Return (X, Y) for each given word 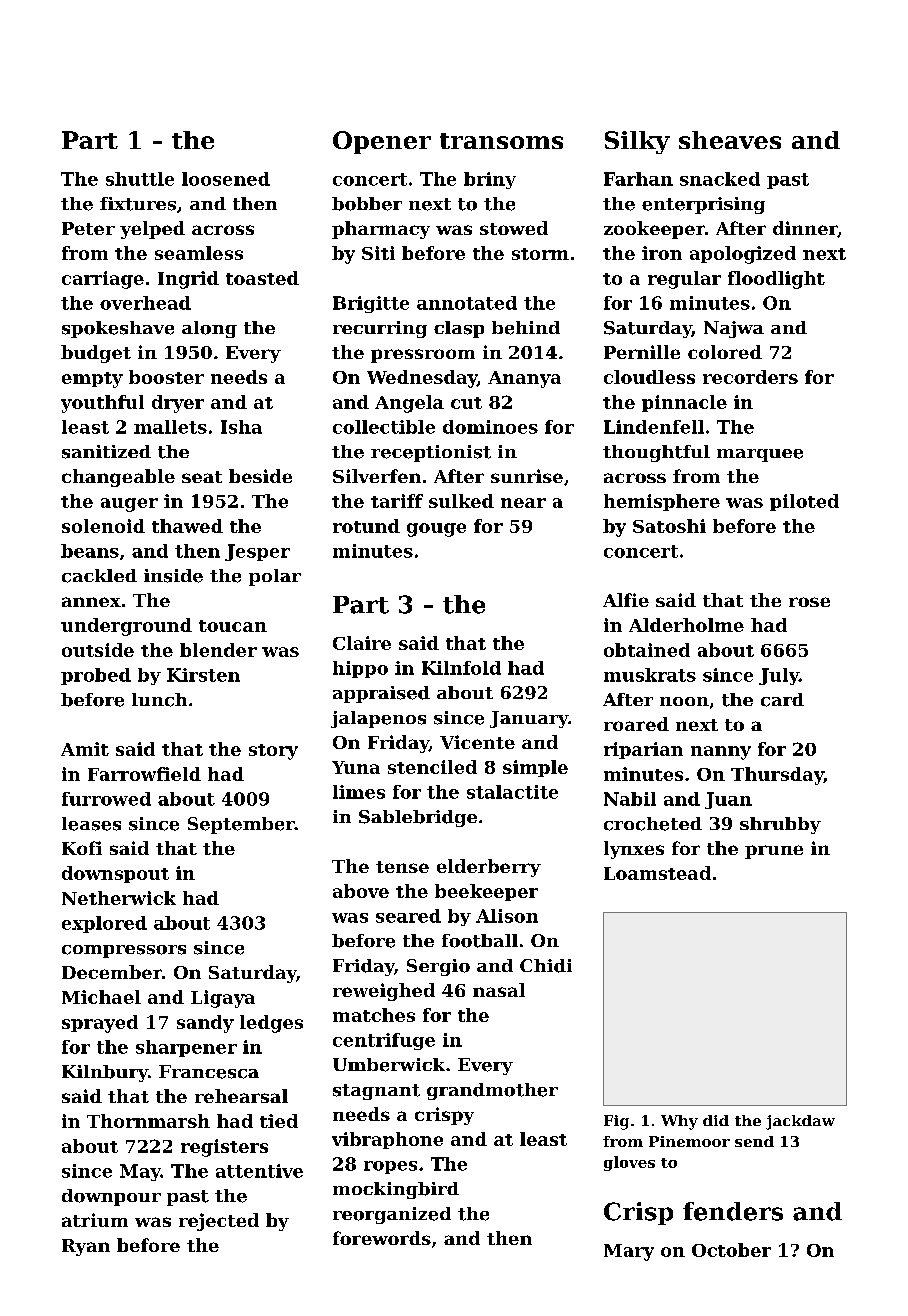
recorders (750, 377)
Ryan (86, 1247)
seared (408, 916)
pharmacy (381, 230)
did (716, 1120)
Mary (629, 1252)
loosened (226, 179)
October (731, 1250)
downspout (115, 874)
